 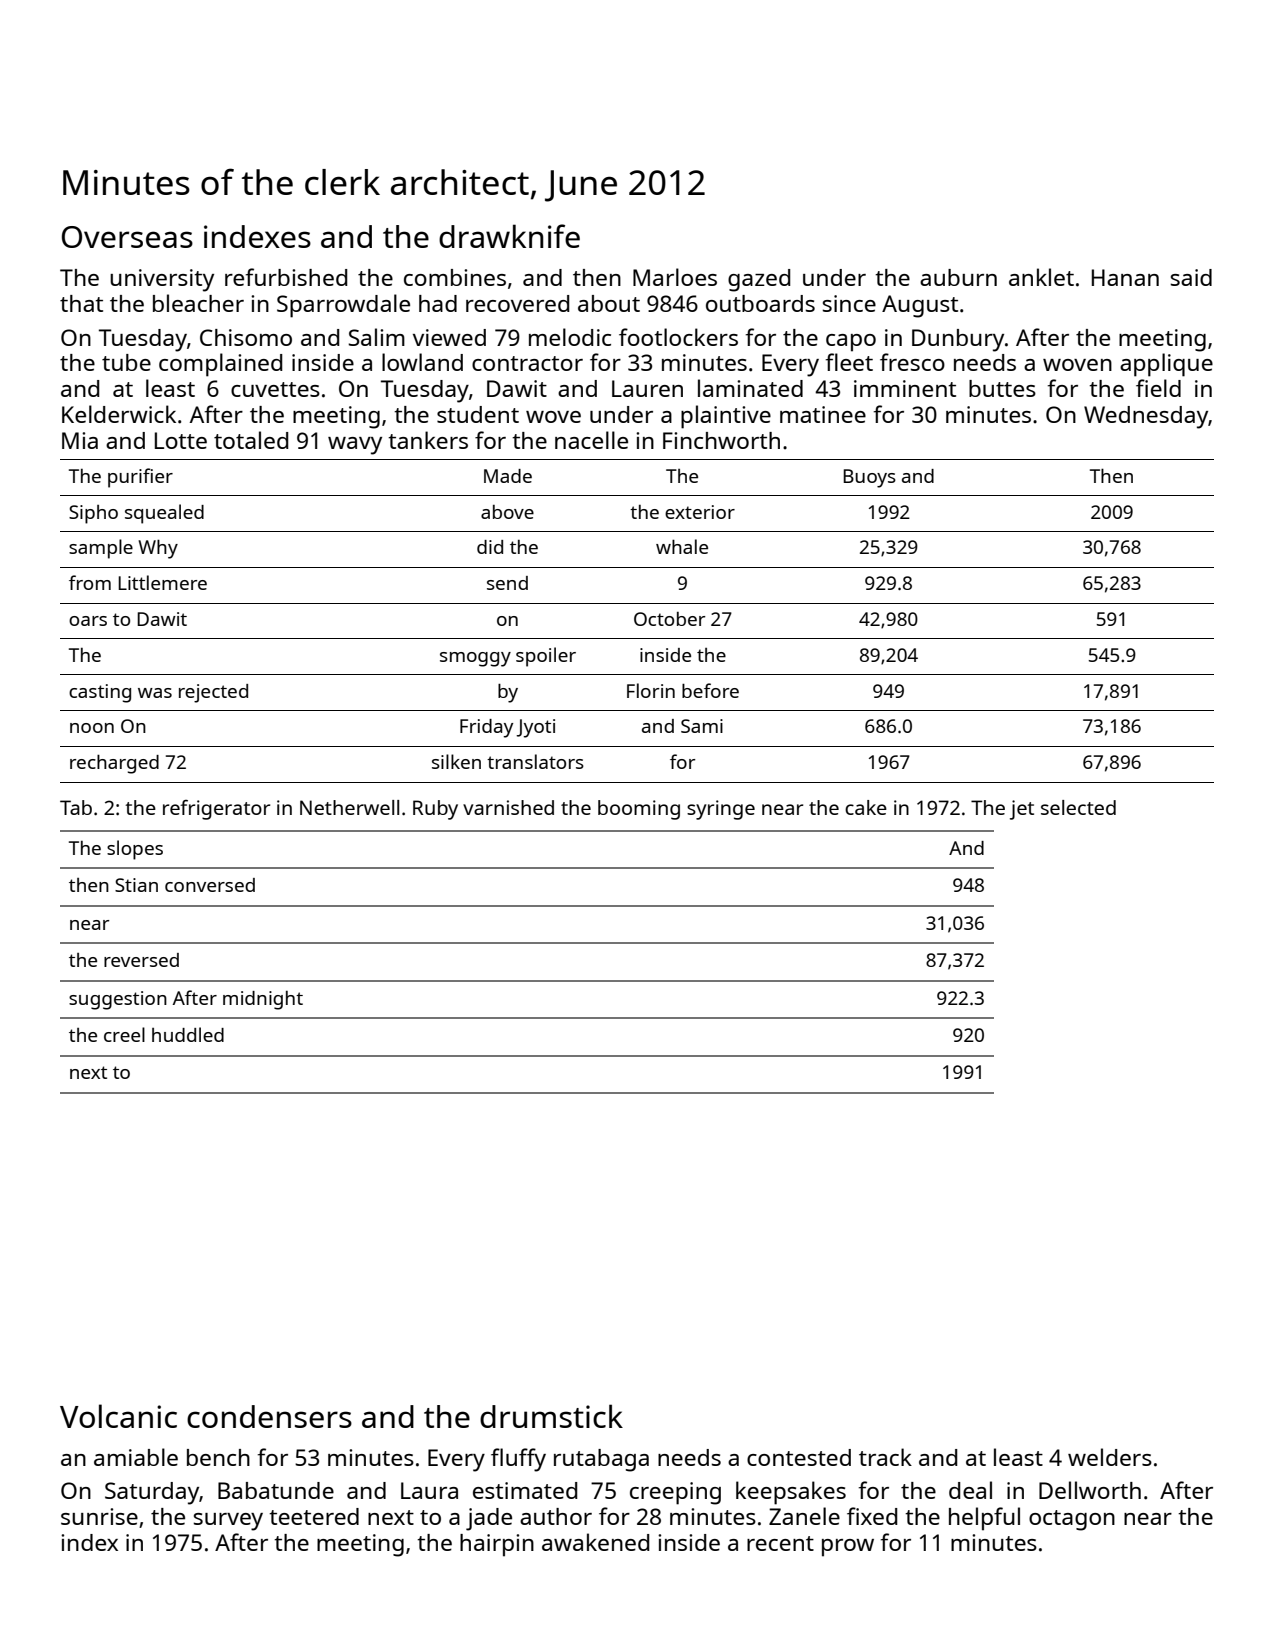 I want to click on Overseas, so click(x=127, y=237).
